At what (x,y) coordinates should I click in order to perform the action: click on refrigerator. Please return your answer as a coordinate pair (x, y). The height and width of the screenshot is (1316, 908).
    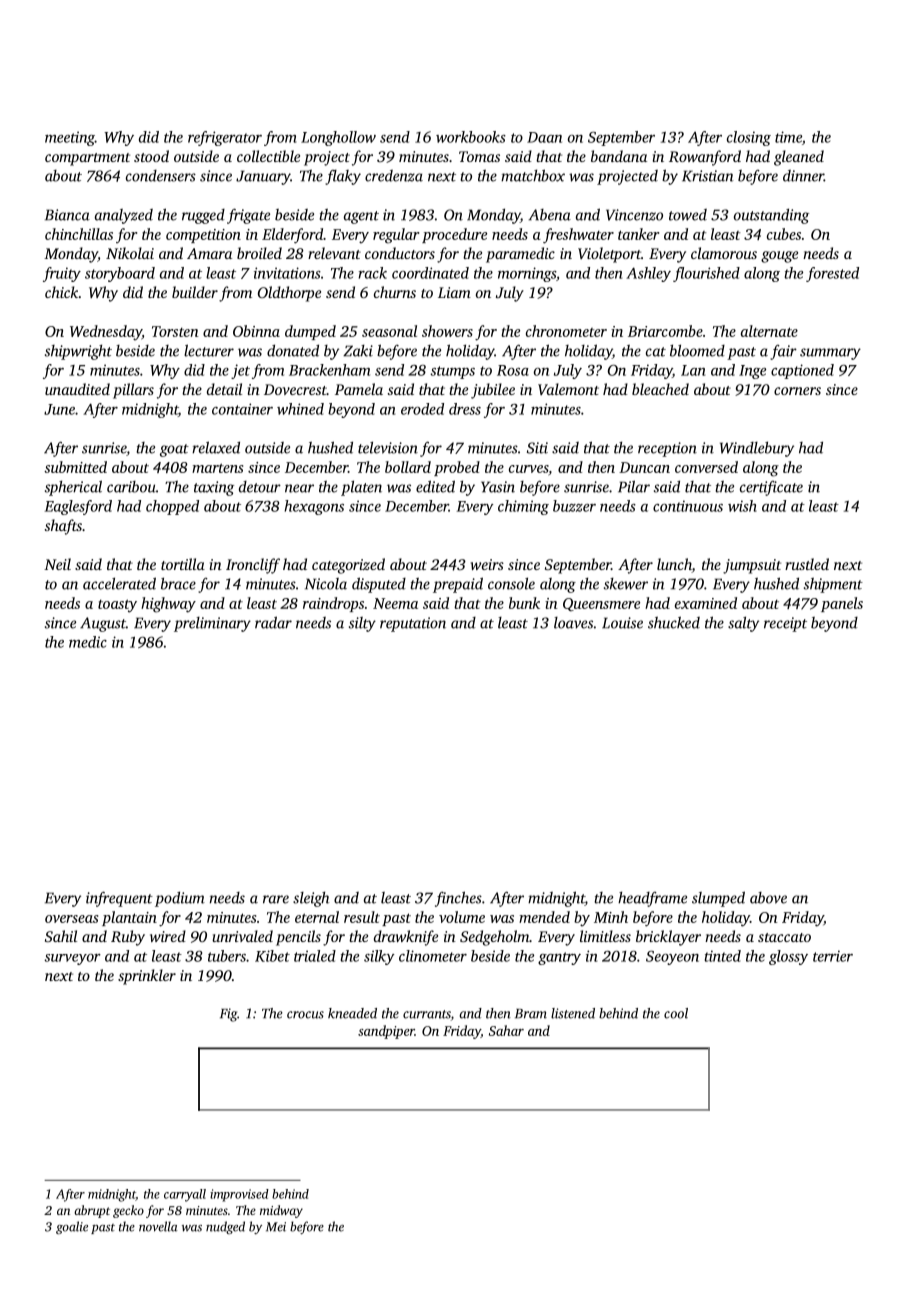
    Looking at the image, I should click on (225, 138).
